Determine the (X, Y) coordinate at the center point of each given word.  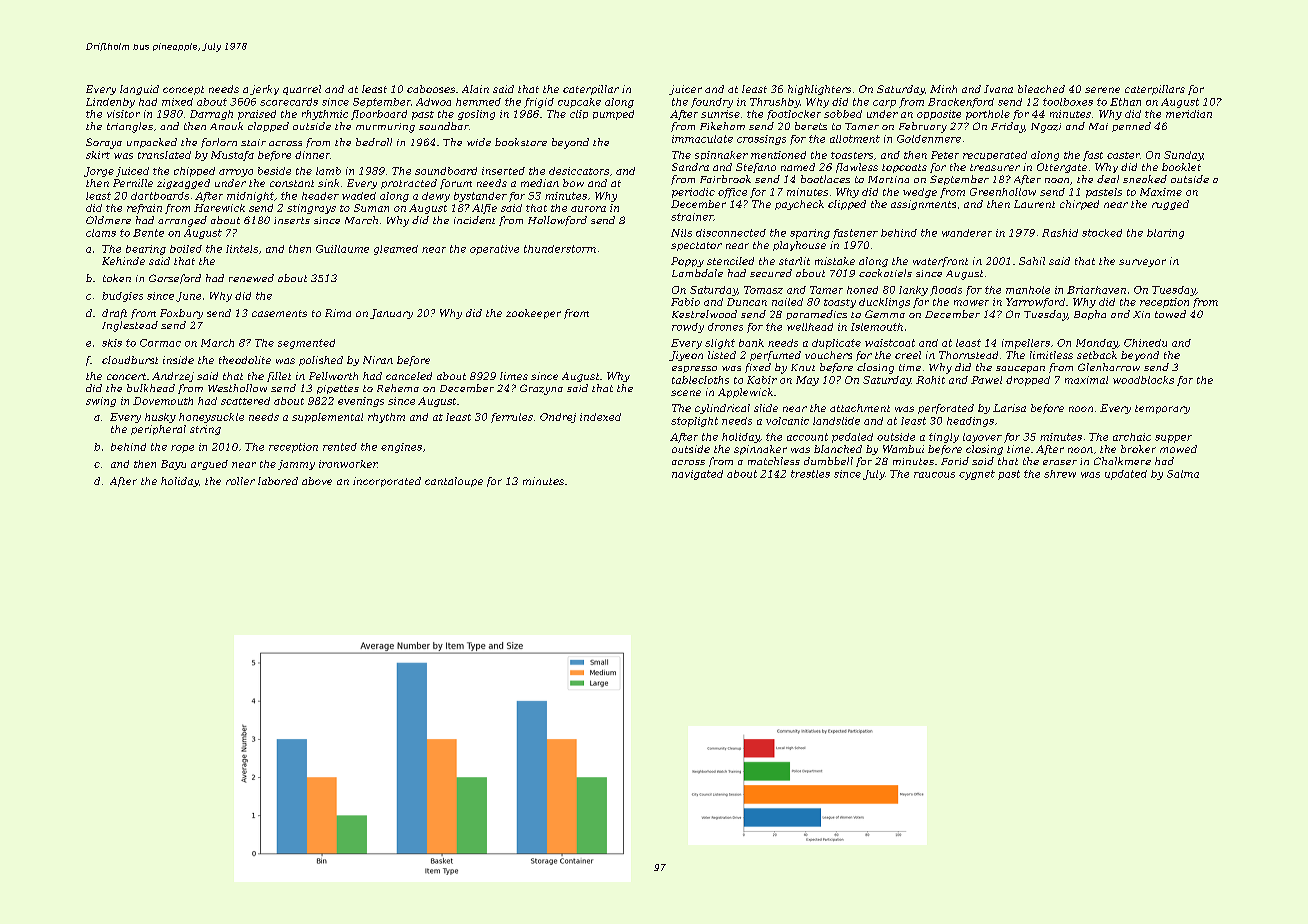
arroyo (236, 173)
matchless (774, 461)
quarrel (302, 90)
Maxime (1161, 192)
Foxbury (181, 314)
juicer (685, 90)
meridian (1189, 114)
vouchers (828, 355)
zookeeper (533, 314)
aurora (588, 209)
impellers (1026, 344)
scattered (245, 401)
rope (182, 449)
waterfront (940, 262)
